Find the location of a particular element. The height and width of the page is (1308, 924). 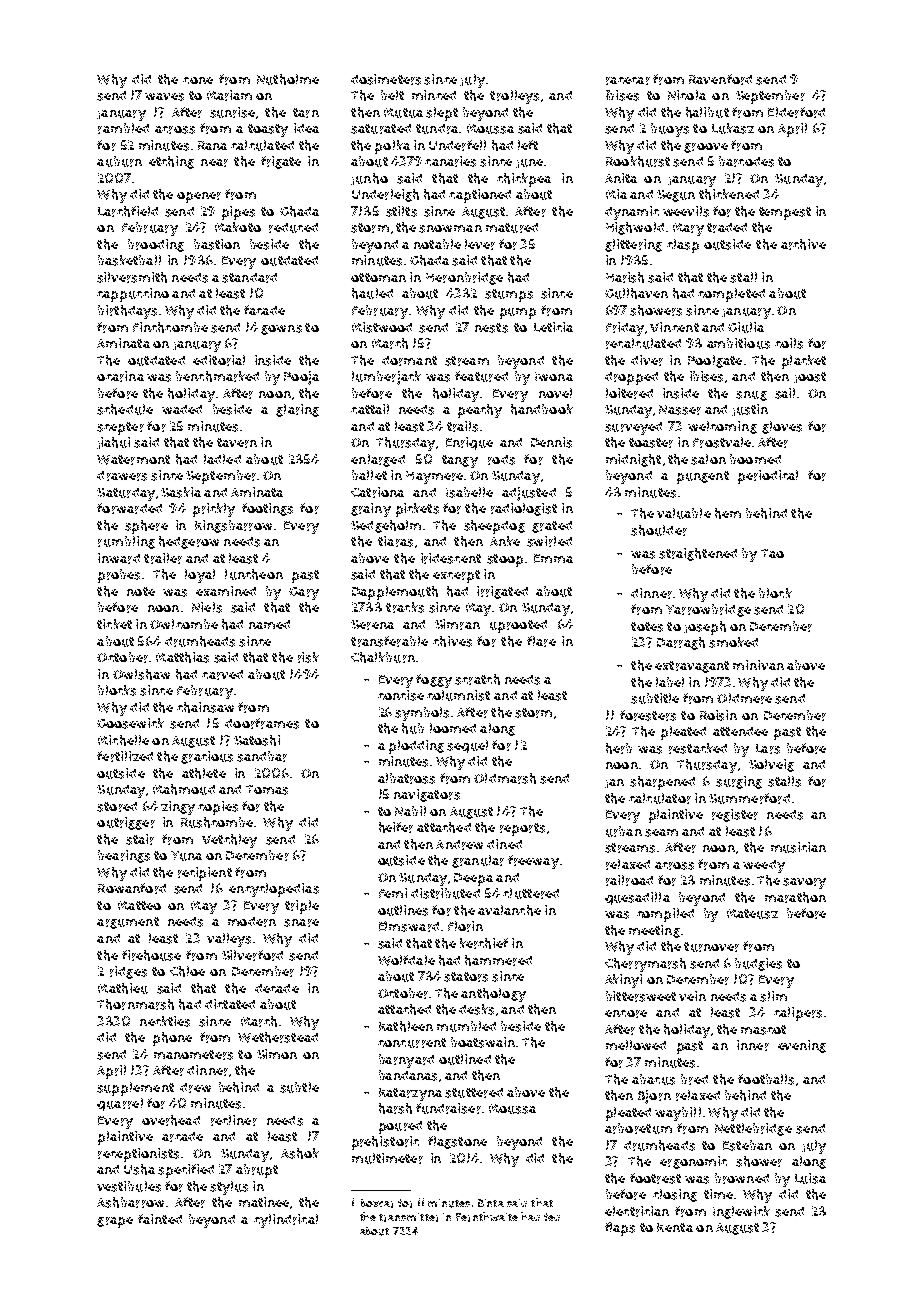

fed is located at coordinates (552, 1217).
